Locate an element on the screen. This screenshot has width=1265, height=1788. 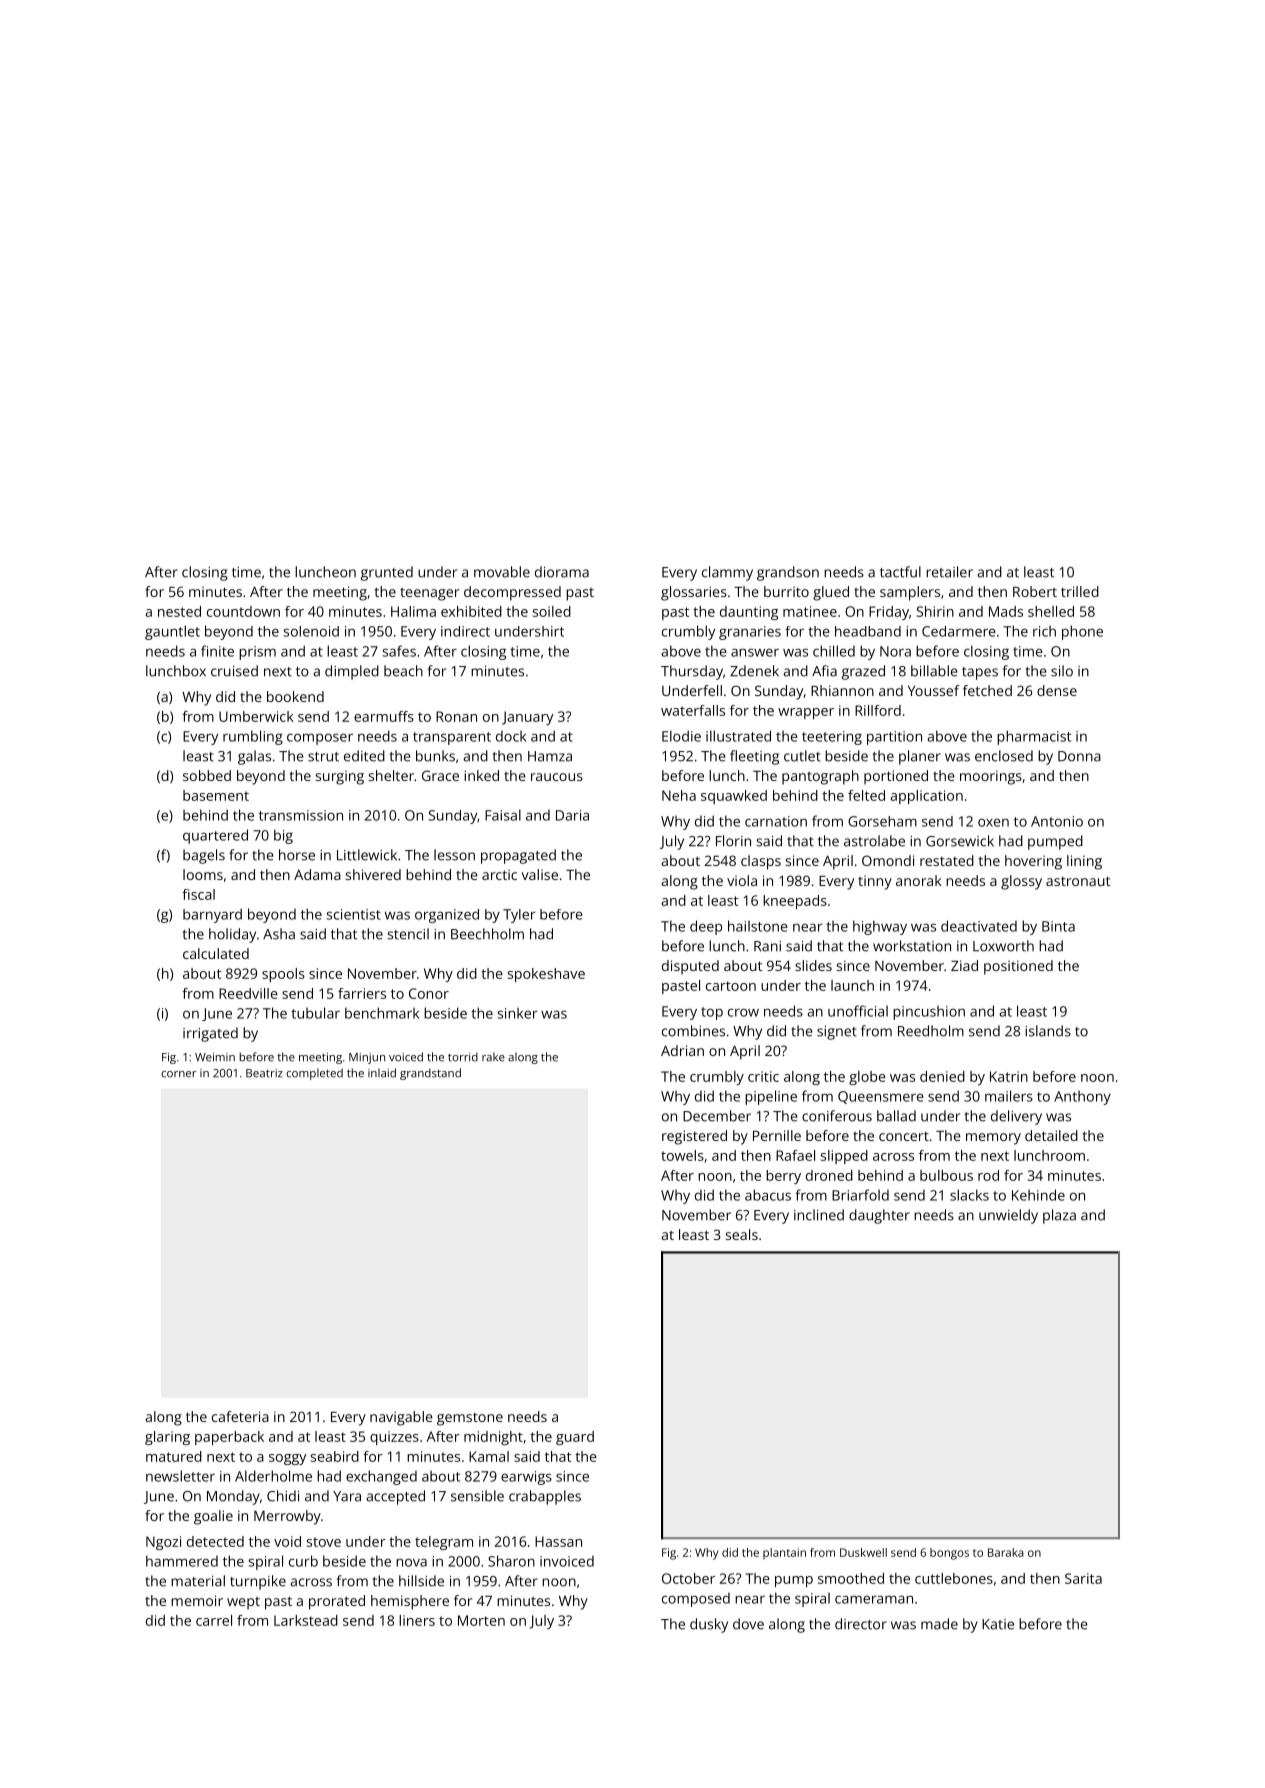
dusky is located at coordinates (709, 1625).
